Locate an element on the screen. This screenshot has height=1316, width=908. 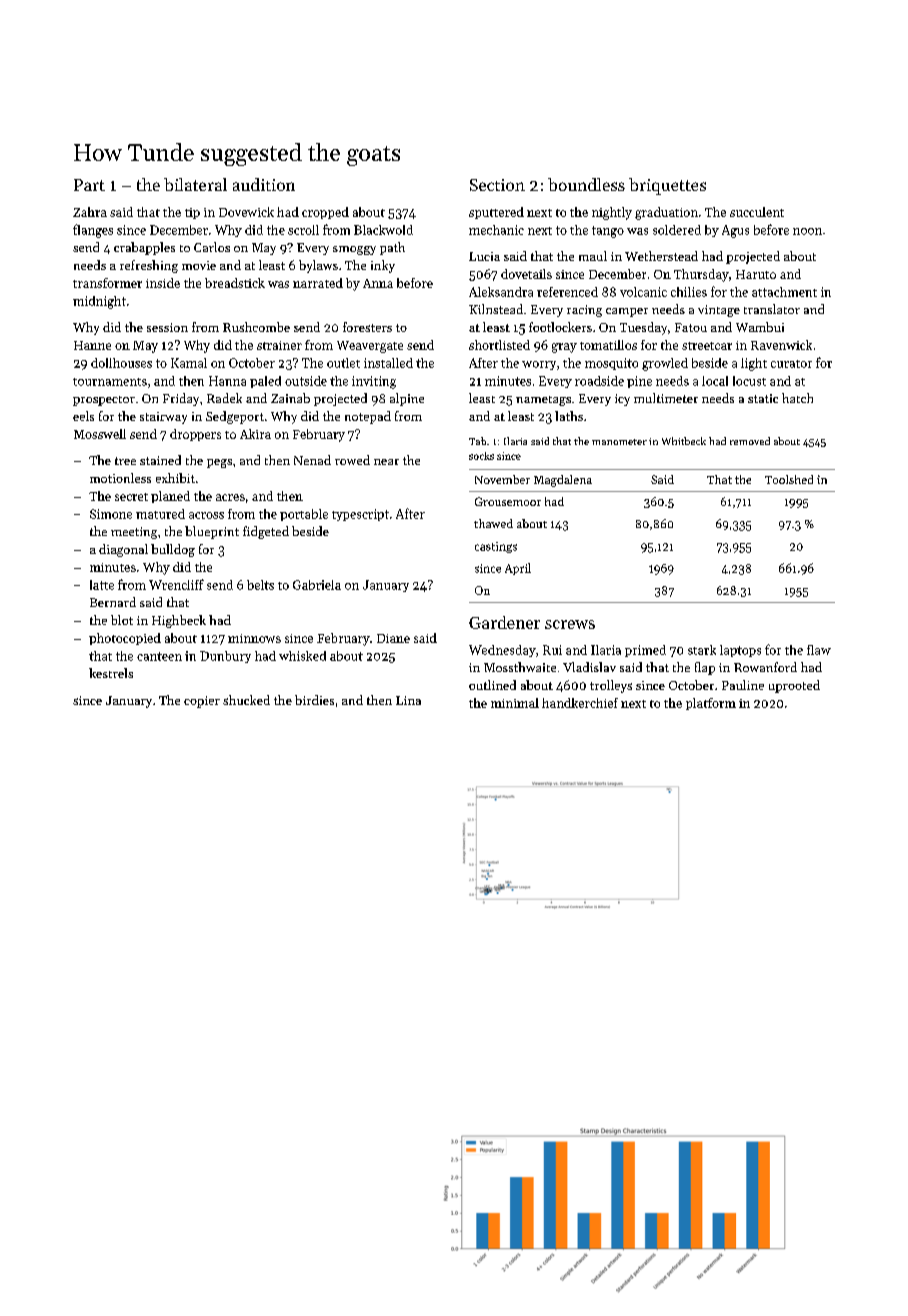
birdies is located at coordinates (314, 700).
